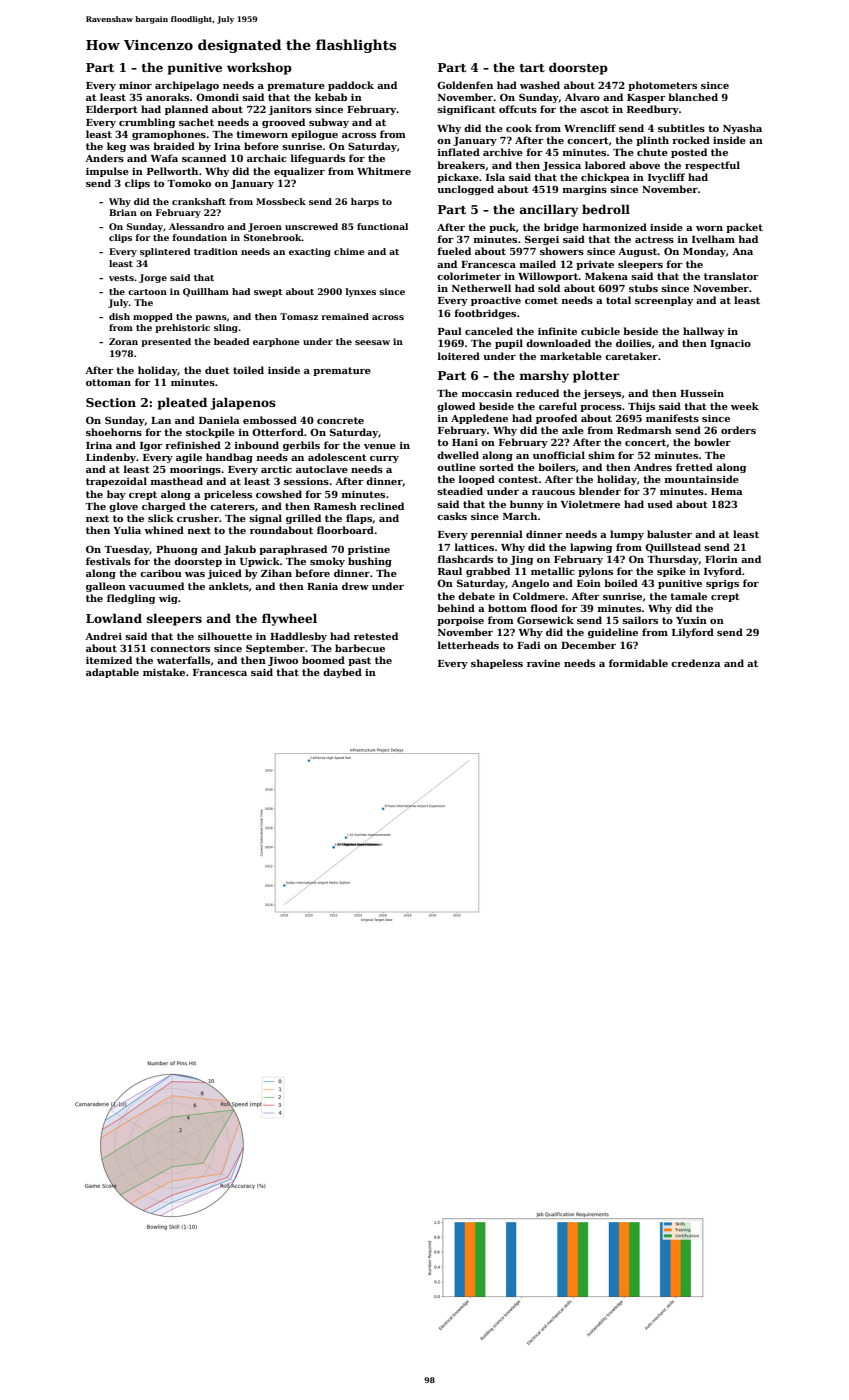  I want to click on festivals, so click(108, 561).
